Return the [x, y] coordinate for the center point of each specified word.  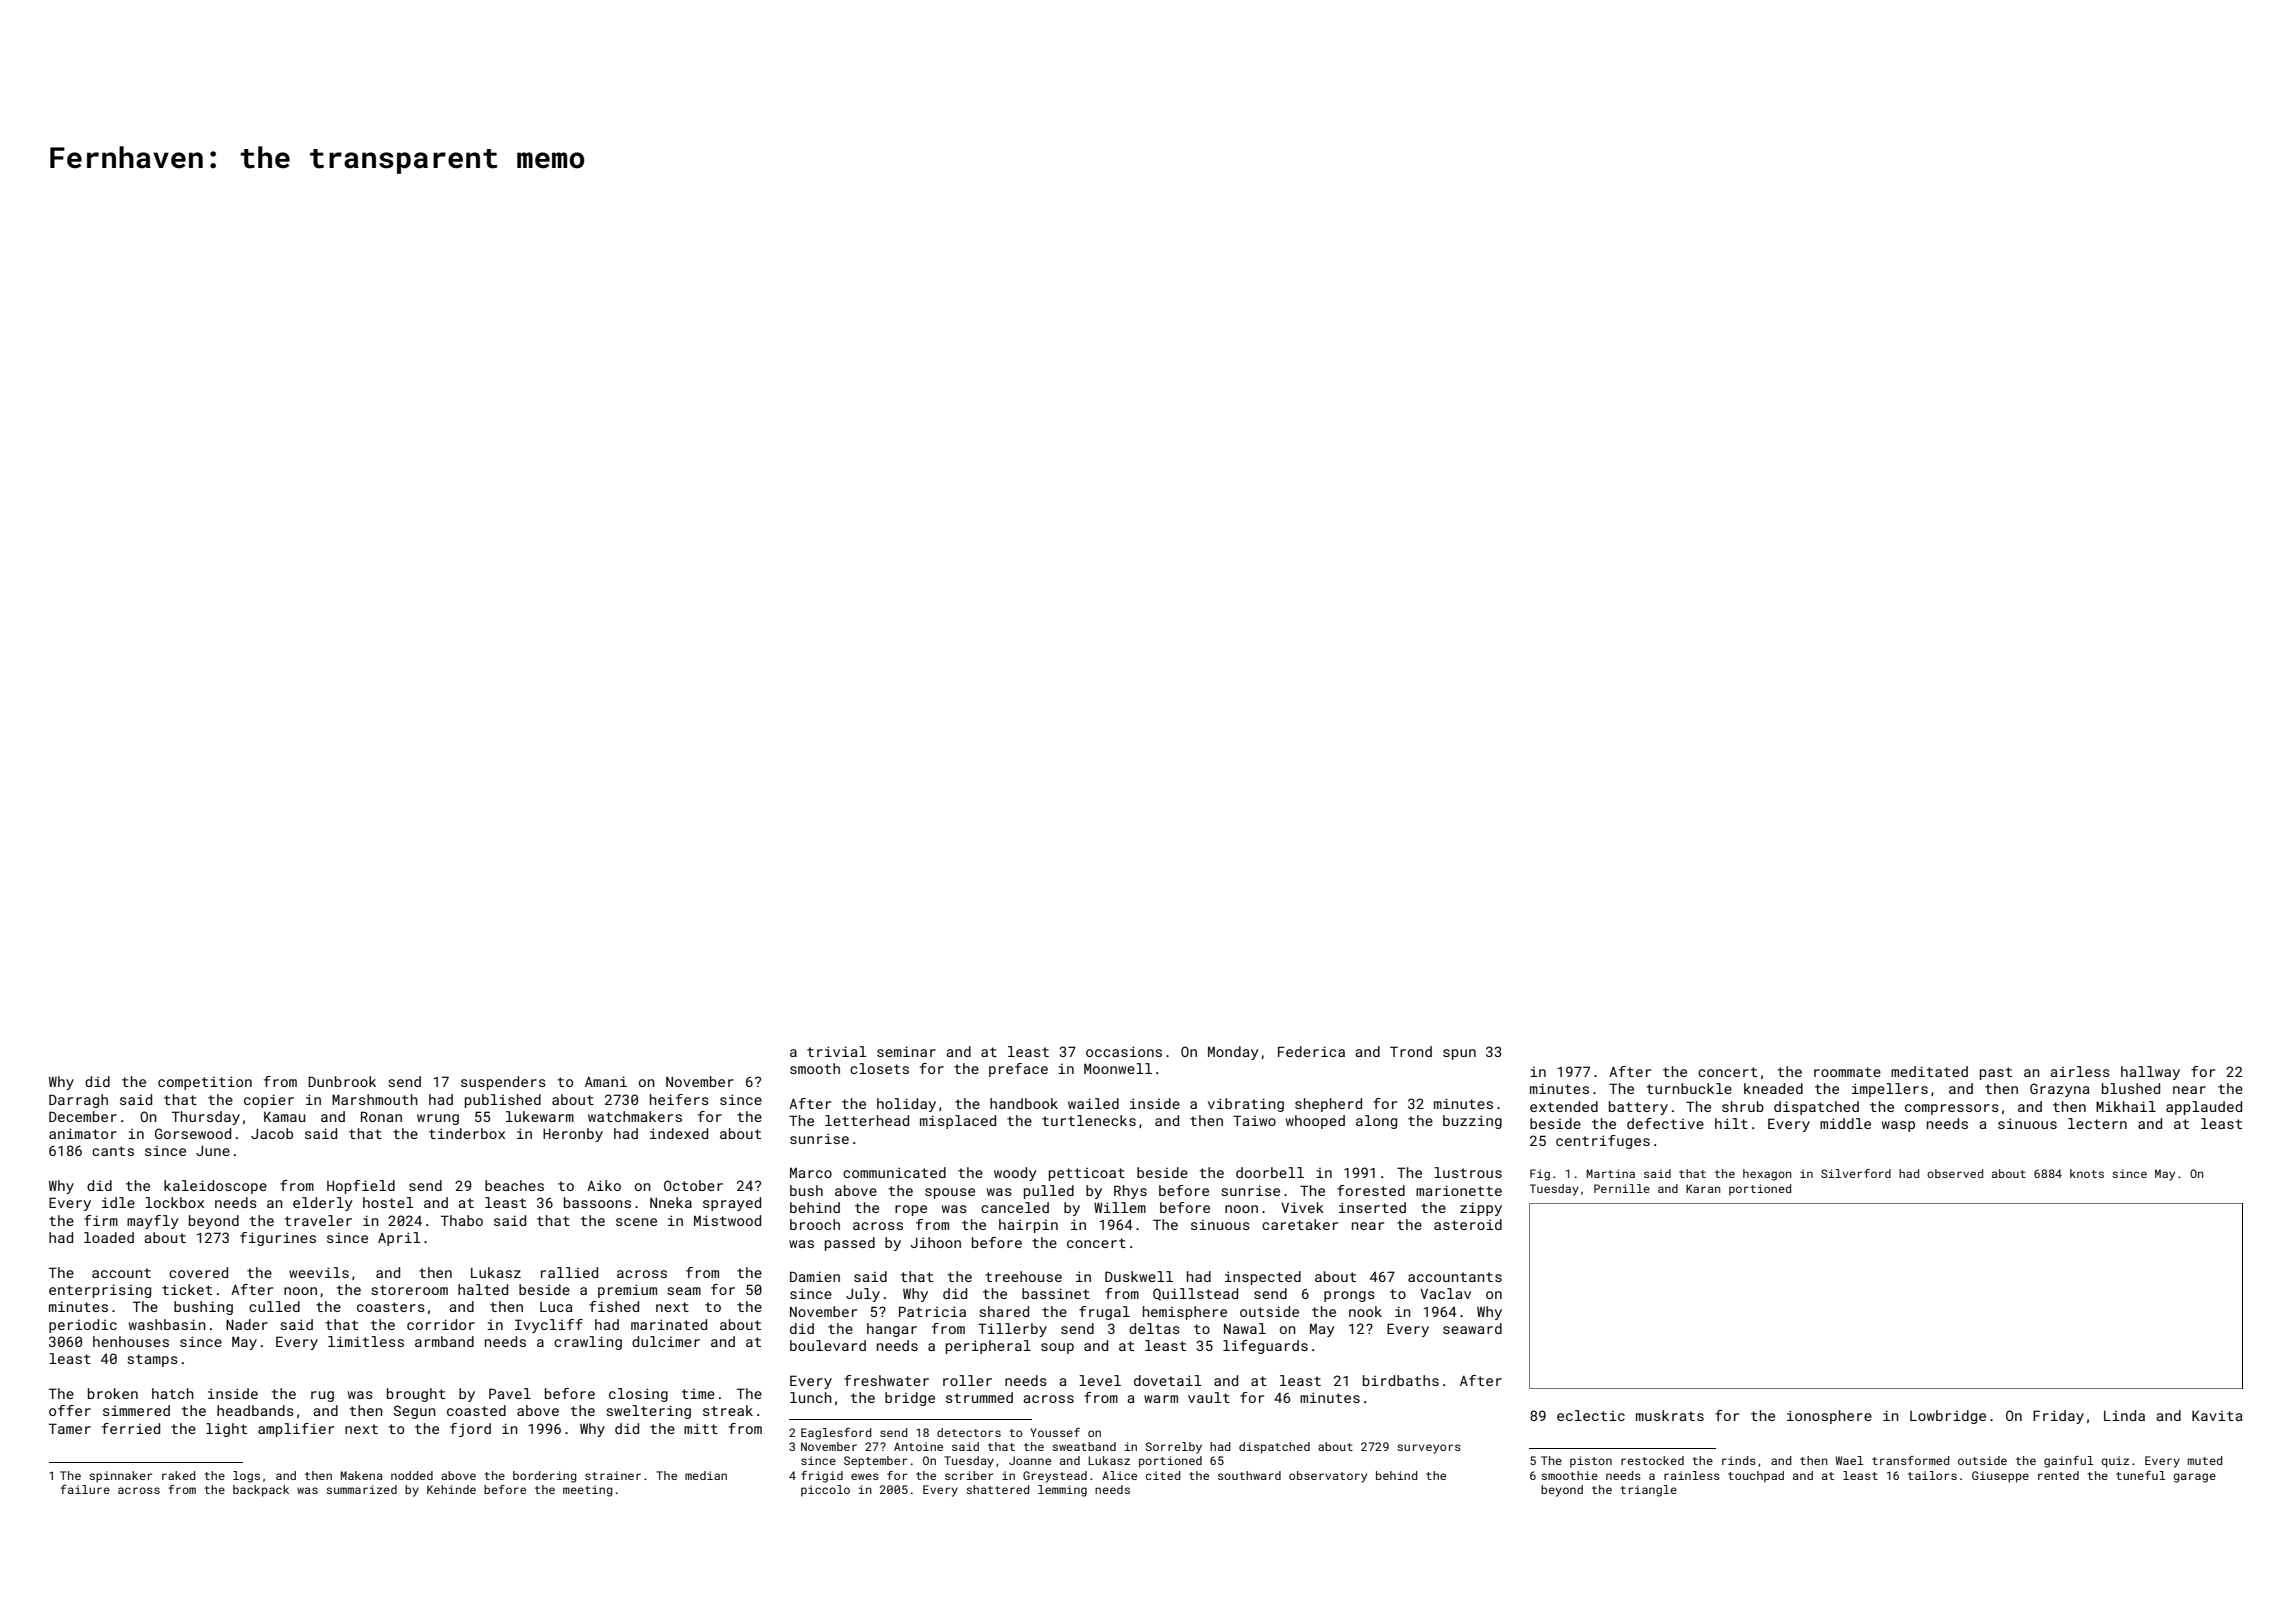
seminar [906, 1051]
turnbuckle [1689, 1088]
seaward [1472, 1328]
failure [85, 1489]
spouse [950, 1193]
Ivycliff [549, 1326]
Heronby [573, 1135]
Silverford [1856, 1173]
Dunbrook [342, 1081]
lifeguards [1265, 1347]
